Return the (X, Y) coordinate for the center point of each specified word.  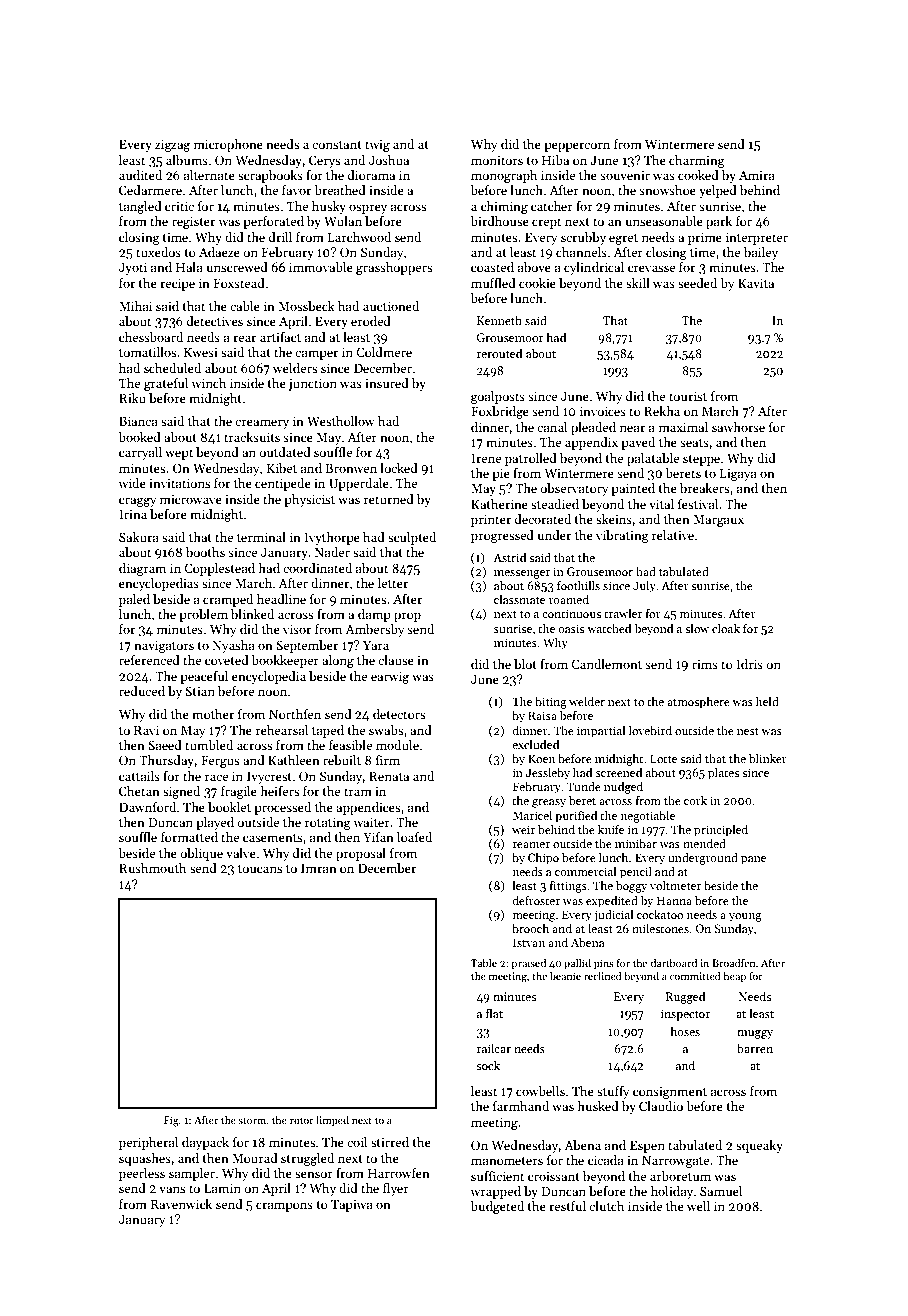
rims (705, 664)
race (216, 777)
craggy (137, 502)
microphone (228, 145)
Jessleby (548, 774)
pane (753, 860)
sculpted (412, 538)
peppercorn (577, 147)
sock (488, 1065)
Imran (319, 868)
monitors (497, 160)
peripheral (148, 1143)
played (215, 823)
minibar (636, 843)
